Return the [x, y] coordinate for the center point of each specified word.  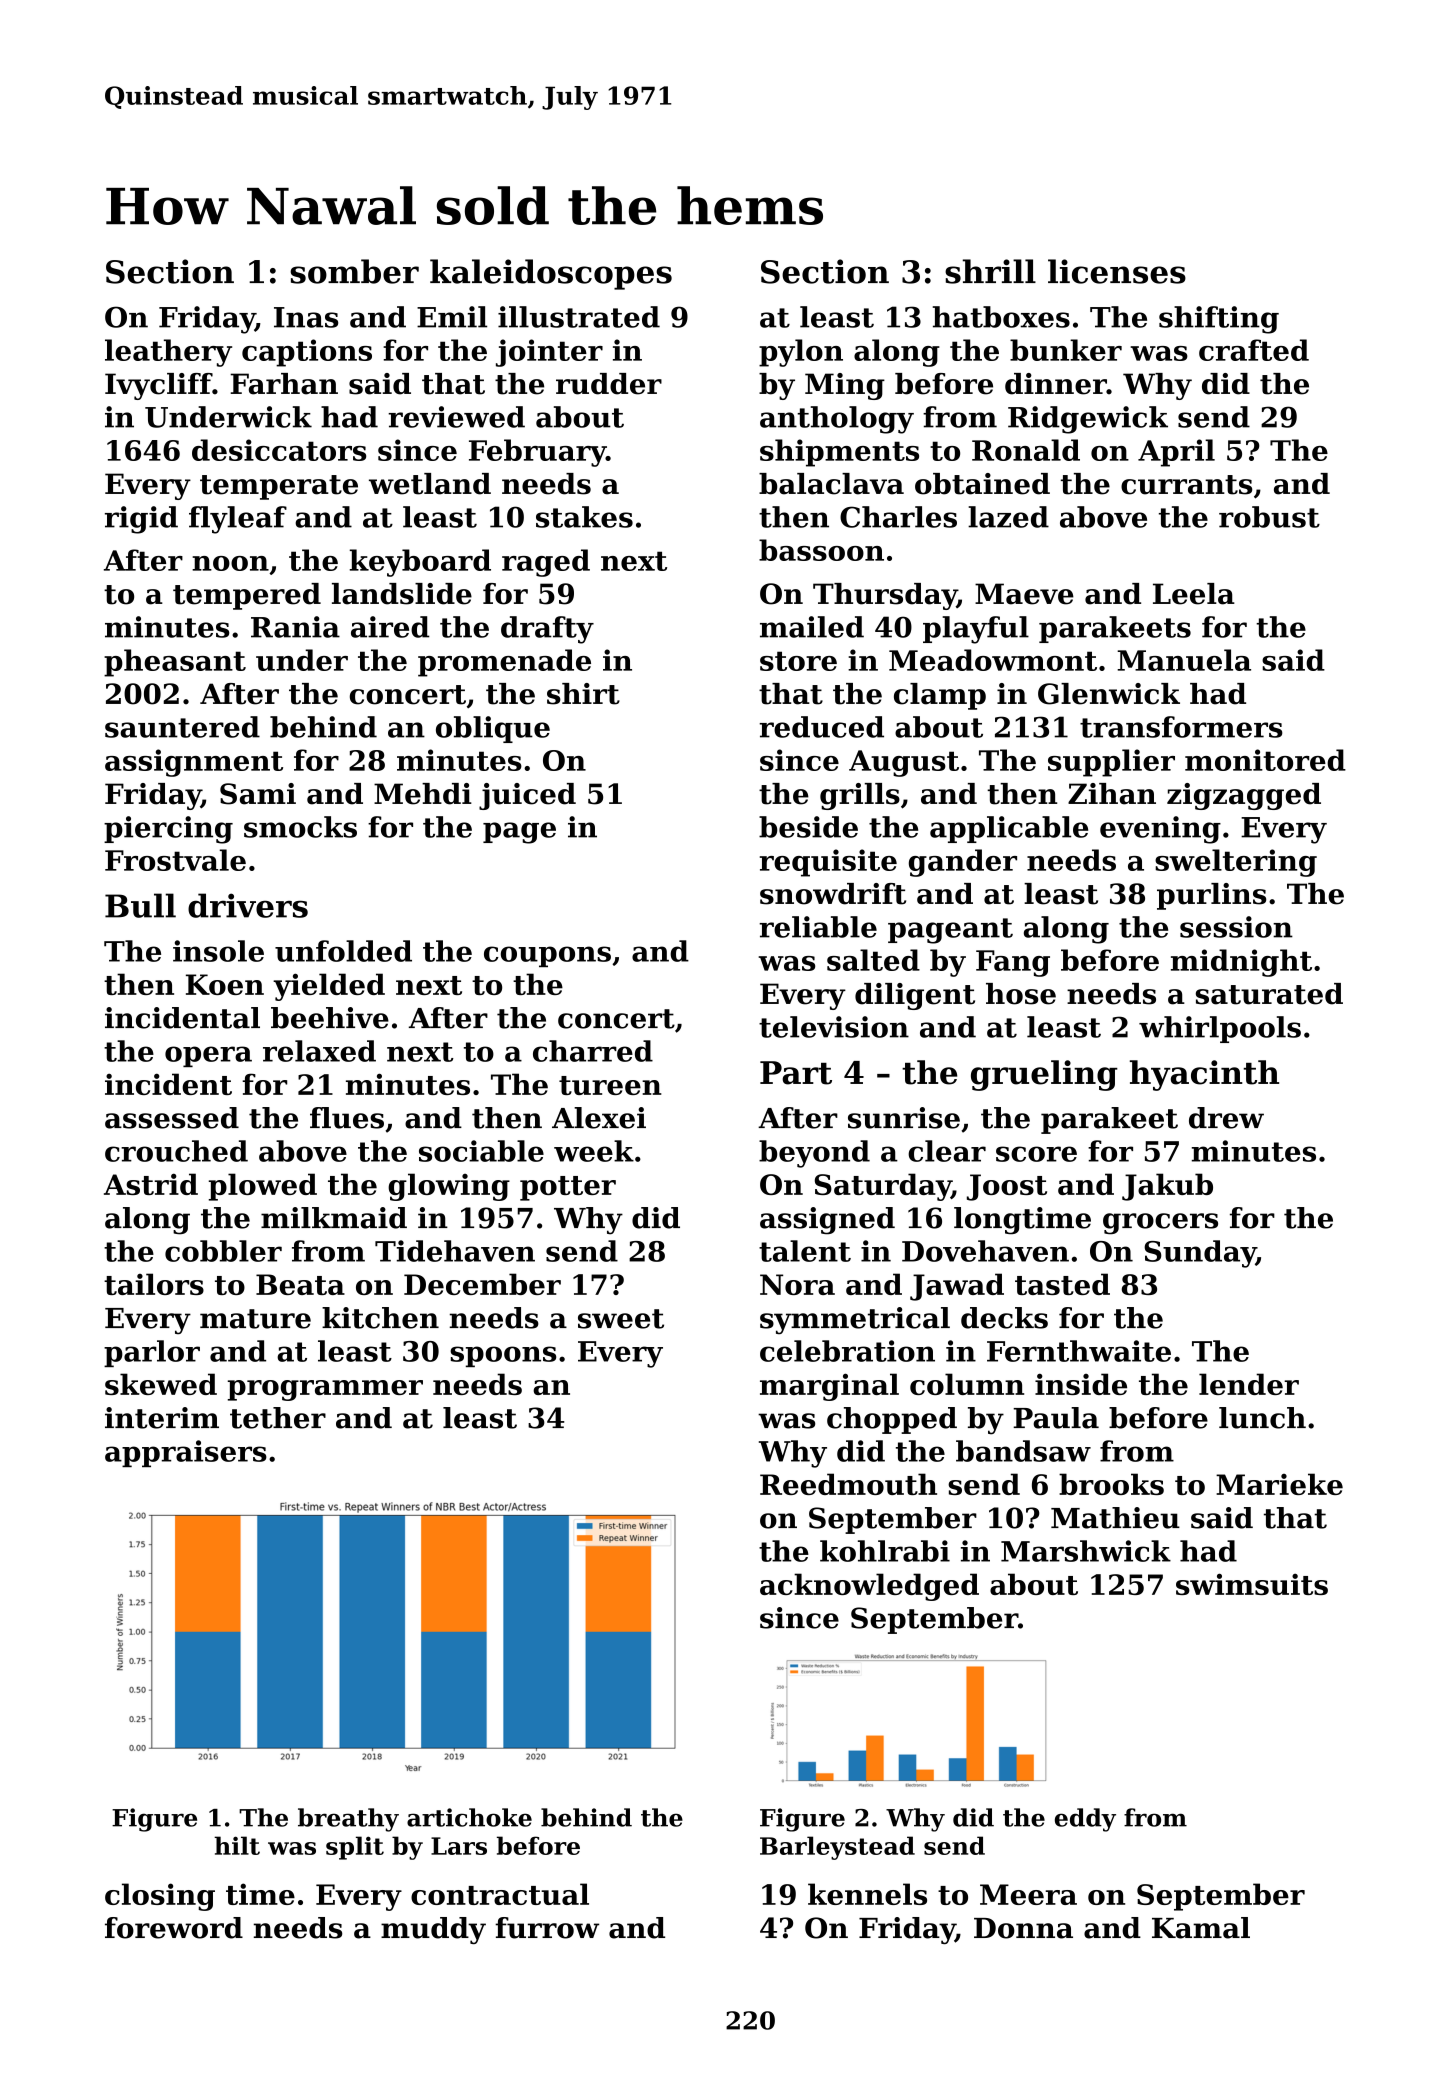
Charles [898, 517]
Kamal [1201, 1928]
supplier [1111, 763]
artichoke [469, 1817]
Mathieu [1115, 1518]
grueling [1044, 1075]
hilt [237, 1845]
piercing [168, 830]
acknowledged [869, 1587]
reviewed [456, 417]
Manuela [1184, 660]
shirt [583, 694]
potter [568, 1188]
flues [347, 1118]
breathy [348, 1820]
